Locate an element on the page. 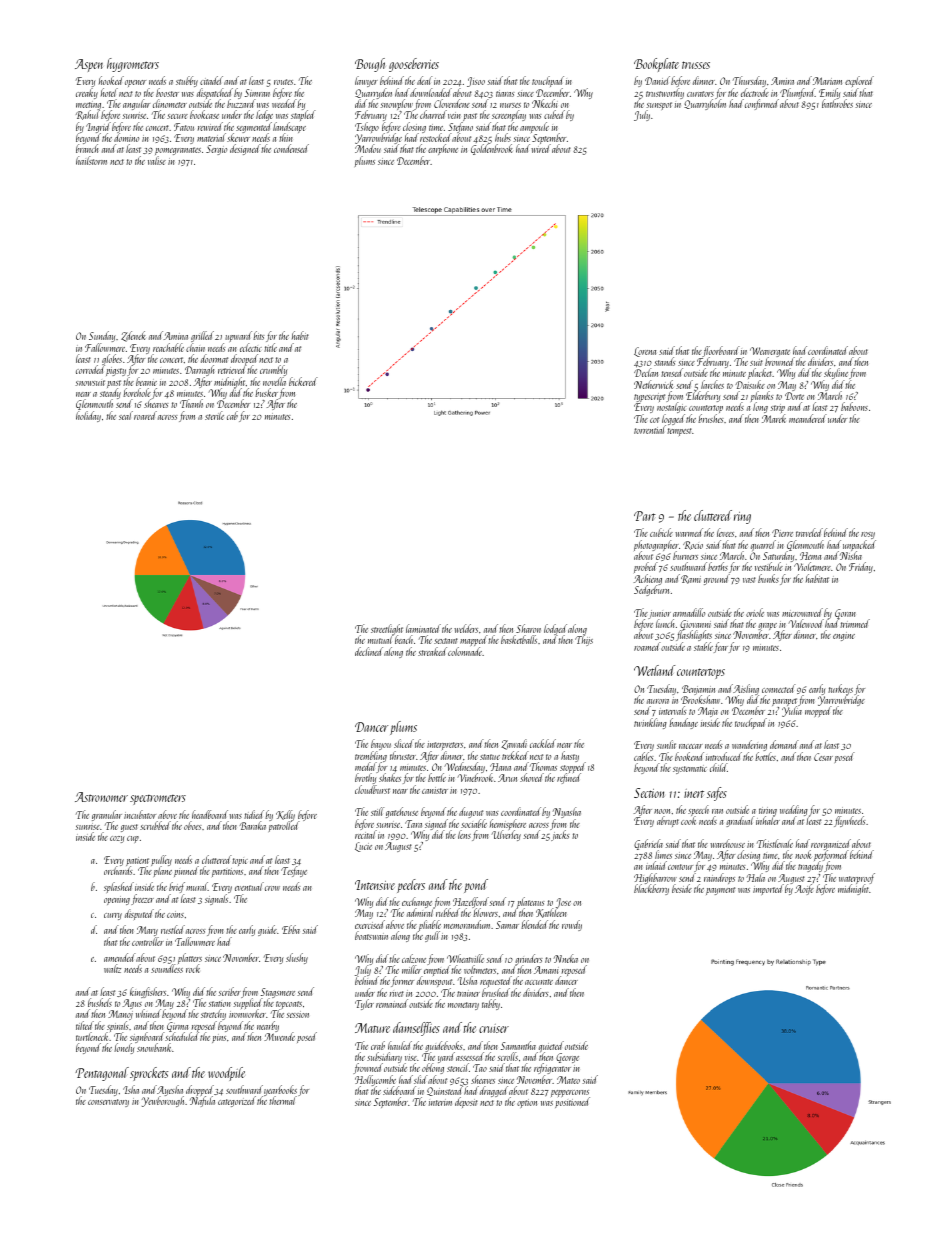 The width and height of the document is (952, 1233). Nneka is located at coordinates (566, 958).
